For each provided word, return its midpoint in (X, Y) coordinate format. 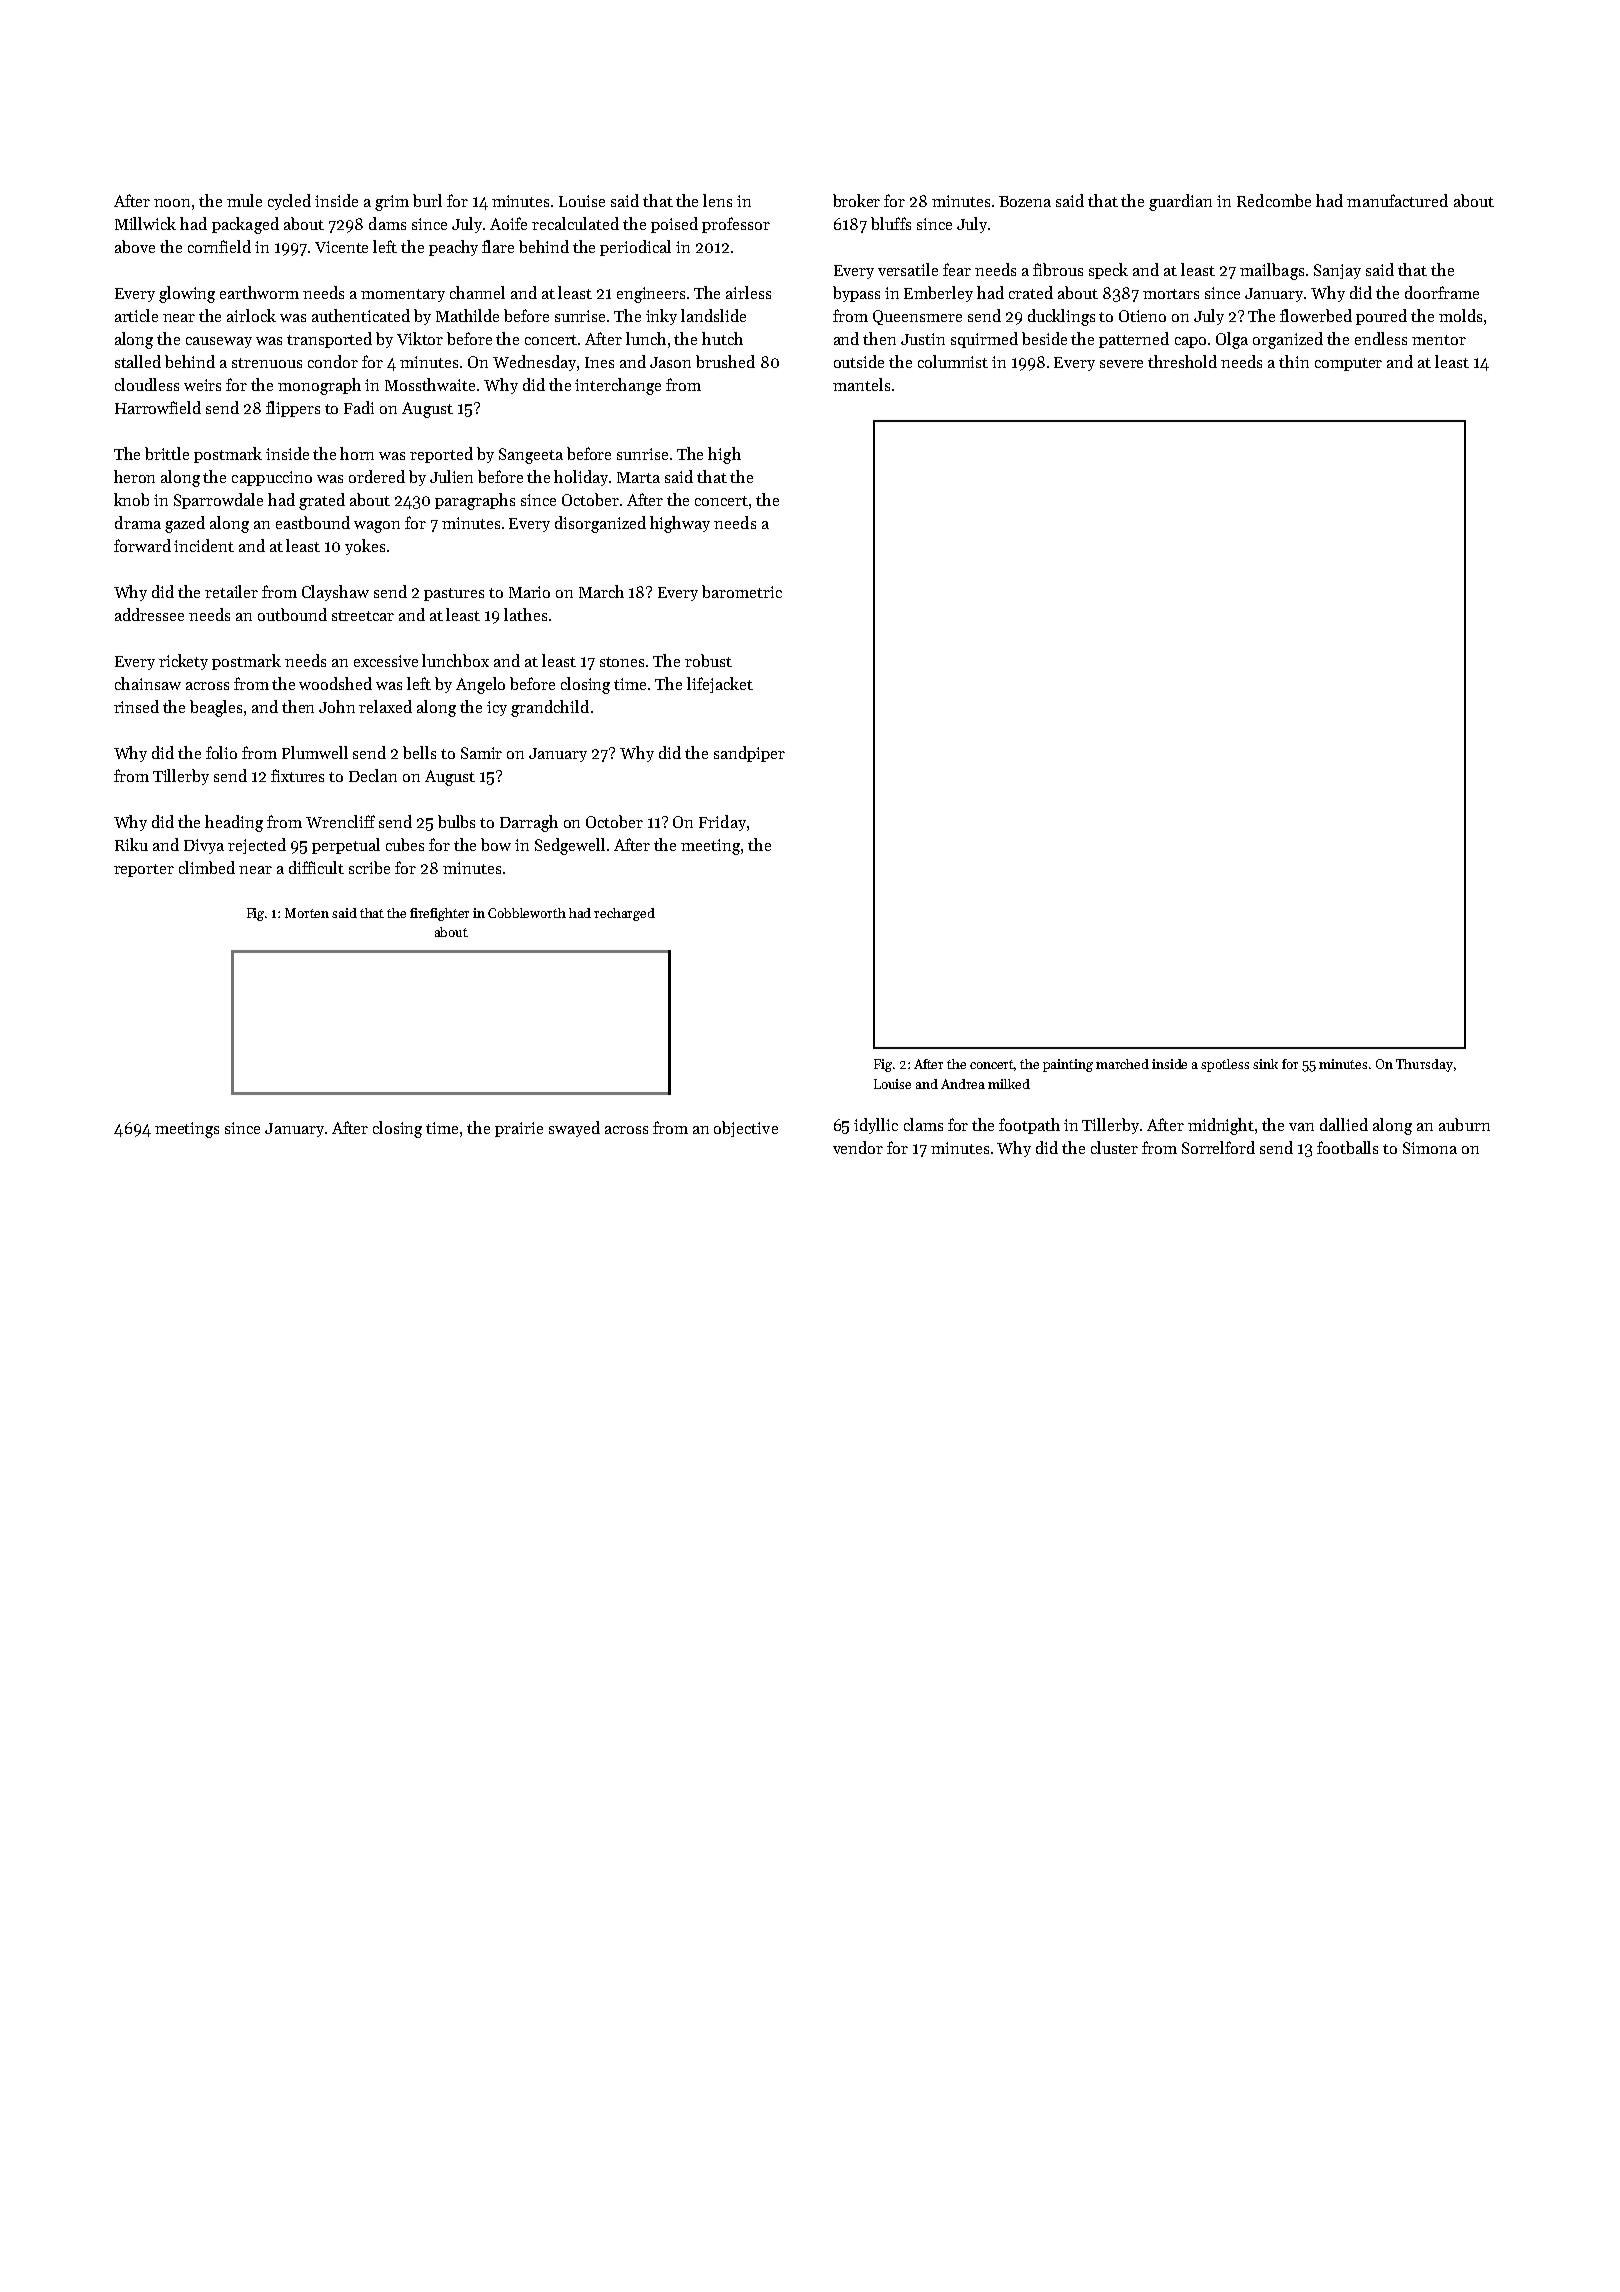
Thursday (1424, 1065)
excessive (386, 661)
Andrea (963, 1084)
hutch (722, 338)
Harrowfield (158, 407)
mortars (1171, 294)
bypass (856, 294)
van (1301, 1127)
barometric (742, 591)
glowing (187, 294)
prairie (519, 1129)
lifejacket (720, 685)
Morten (307, 913)
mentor (1439, 340)
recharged (624, 914)
